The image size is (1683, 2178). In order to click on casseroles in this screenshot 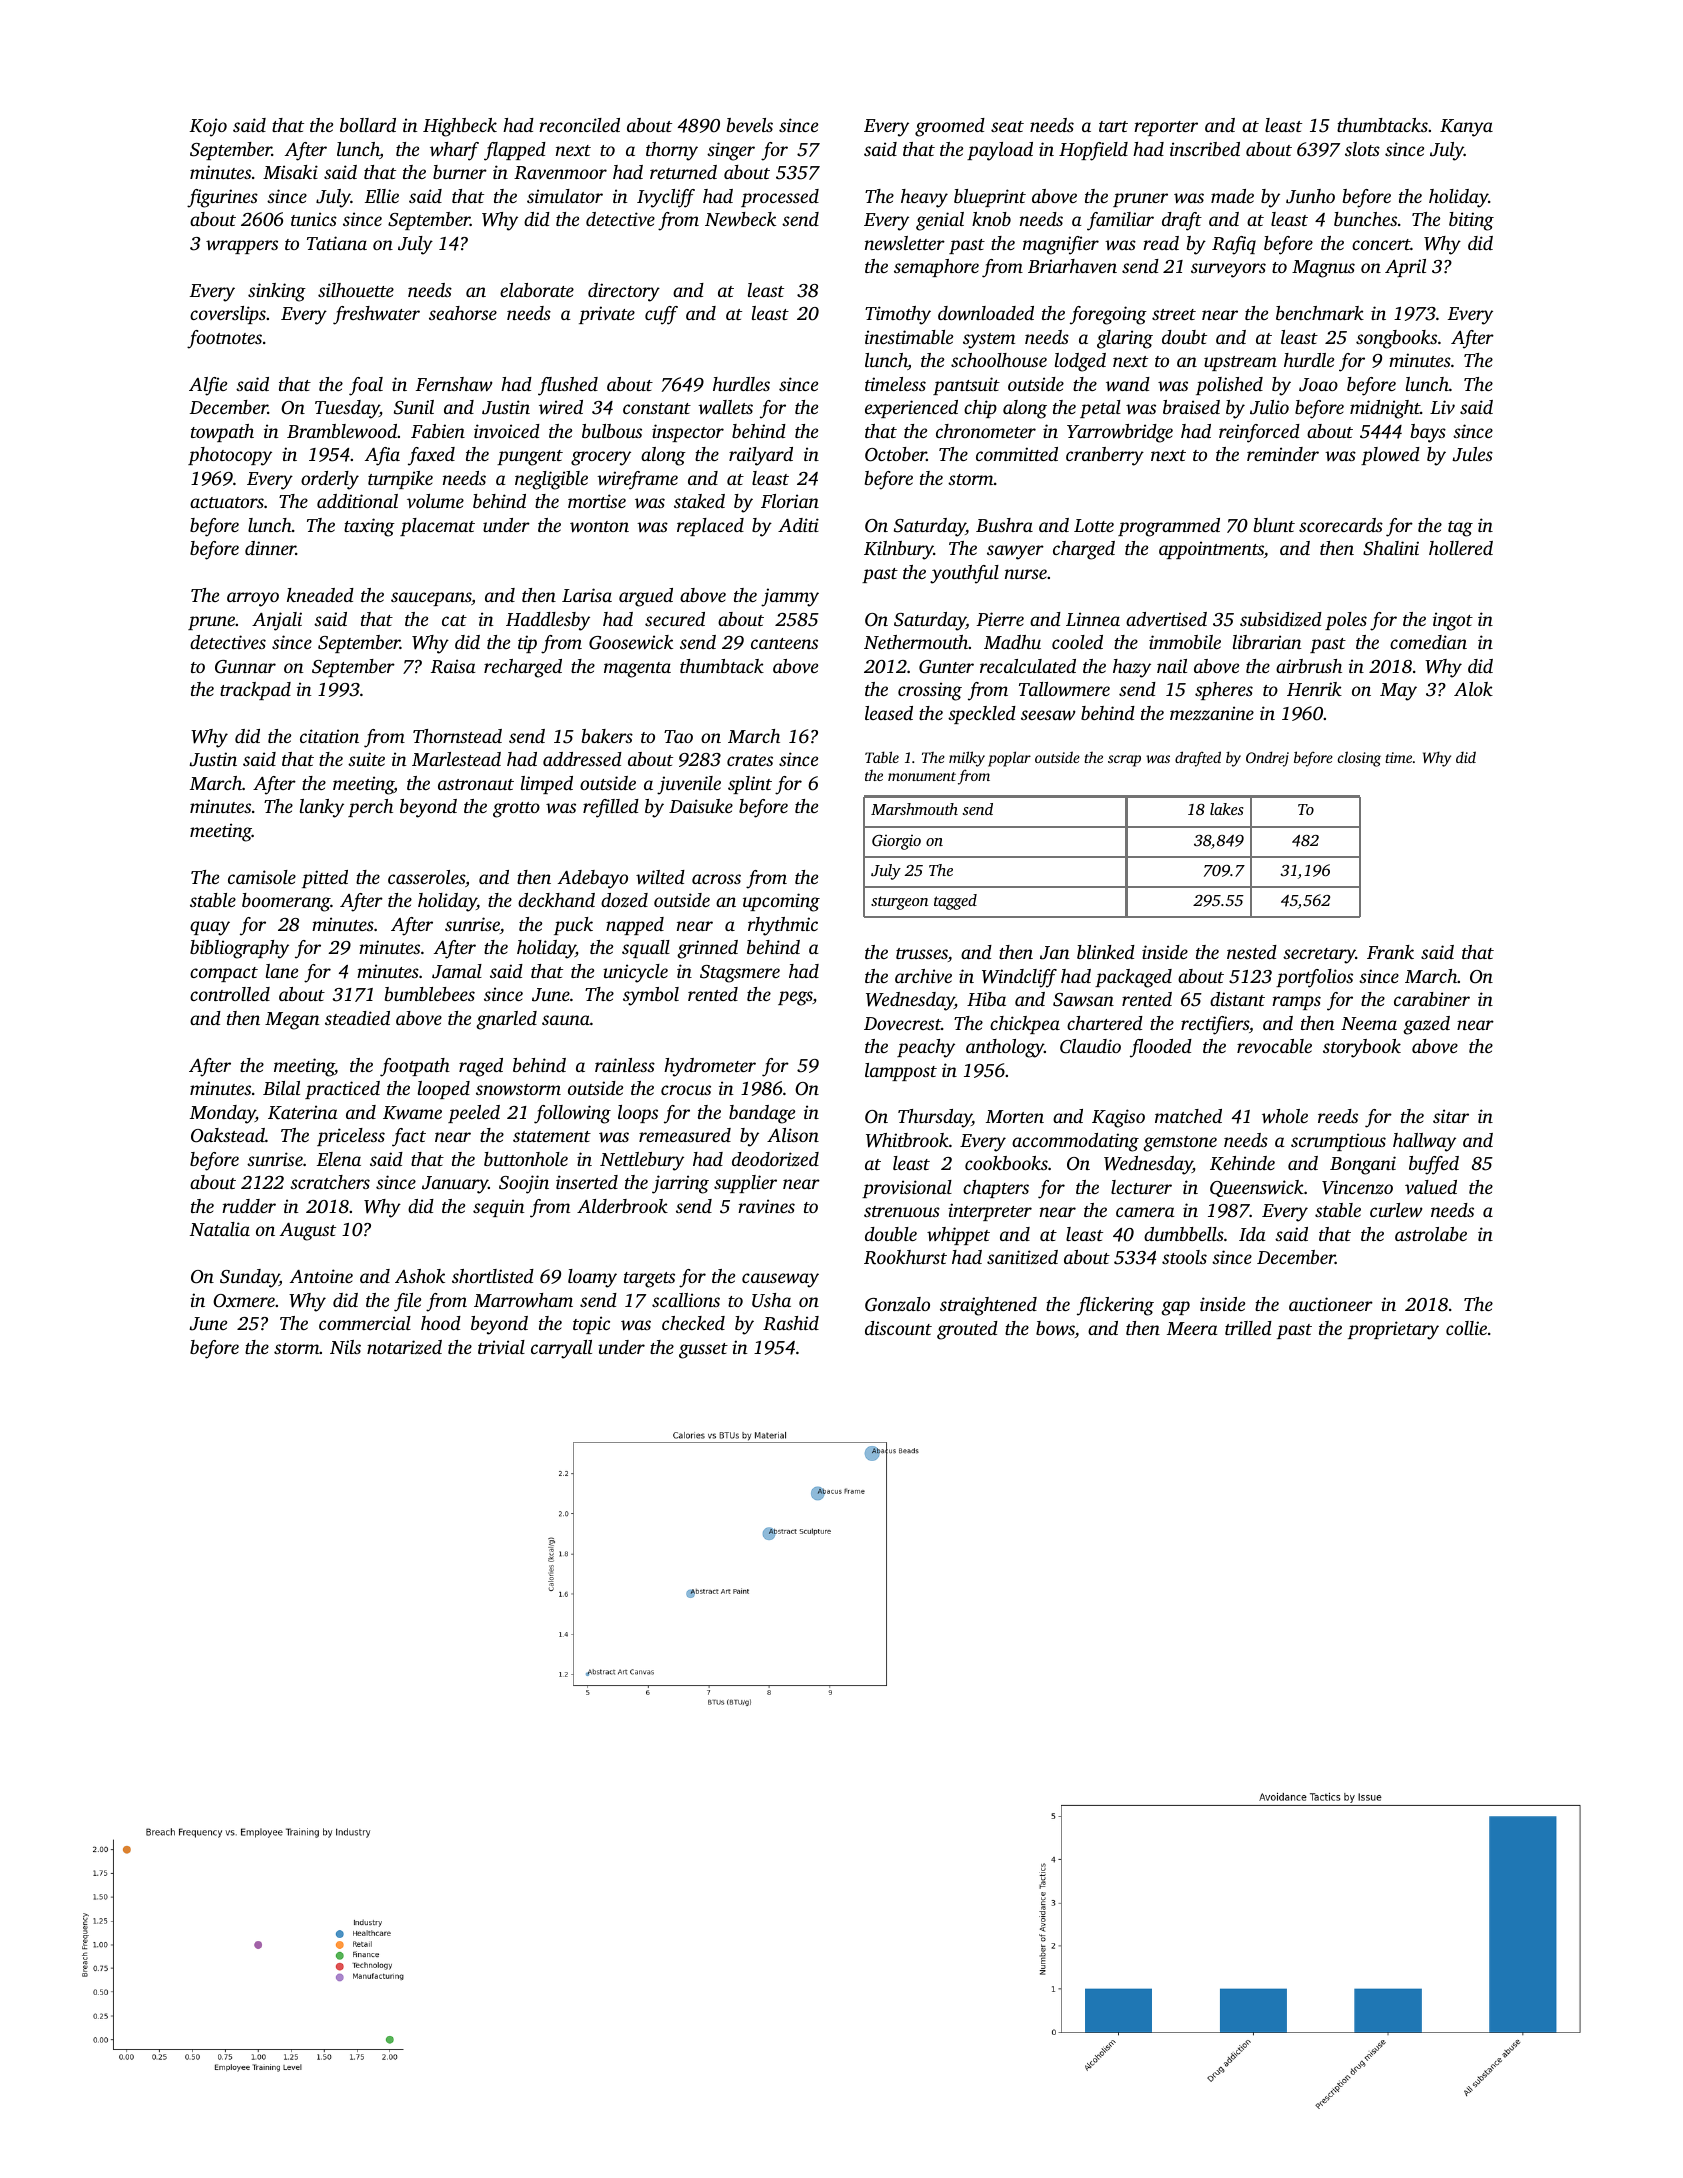, I will do `click(426, 877)`.
